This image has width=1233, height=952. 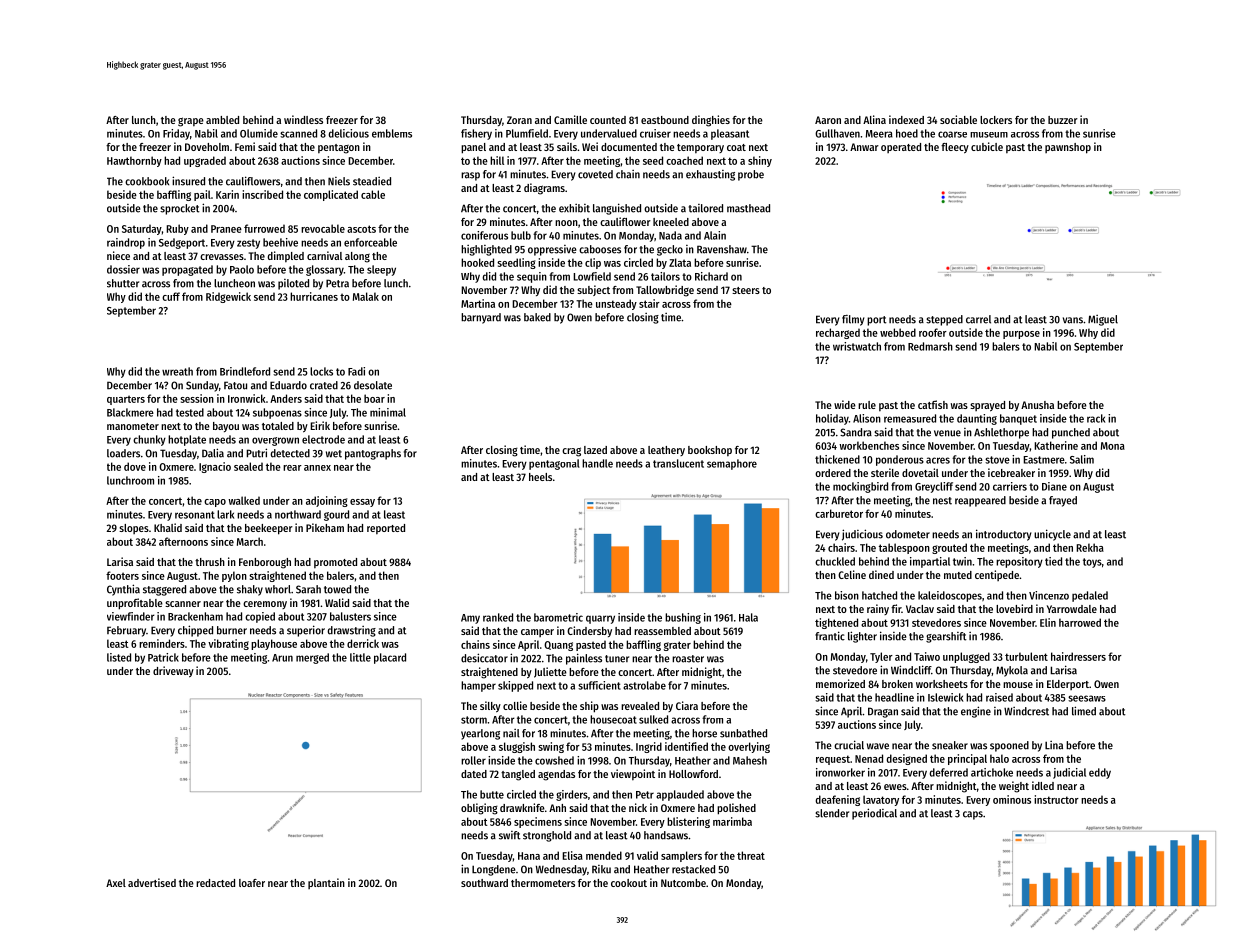 I want to click on counted, so click(x=608, y=120).
